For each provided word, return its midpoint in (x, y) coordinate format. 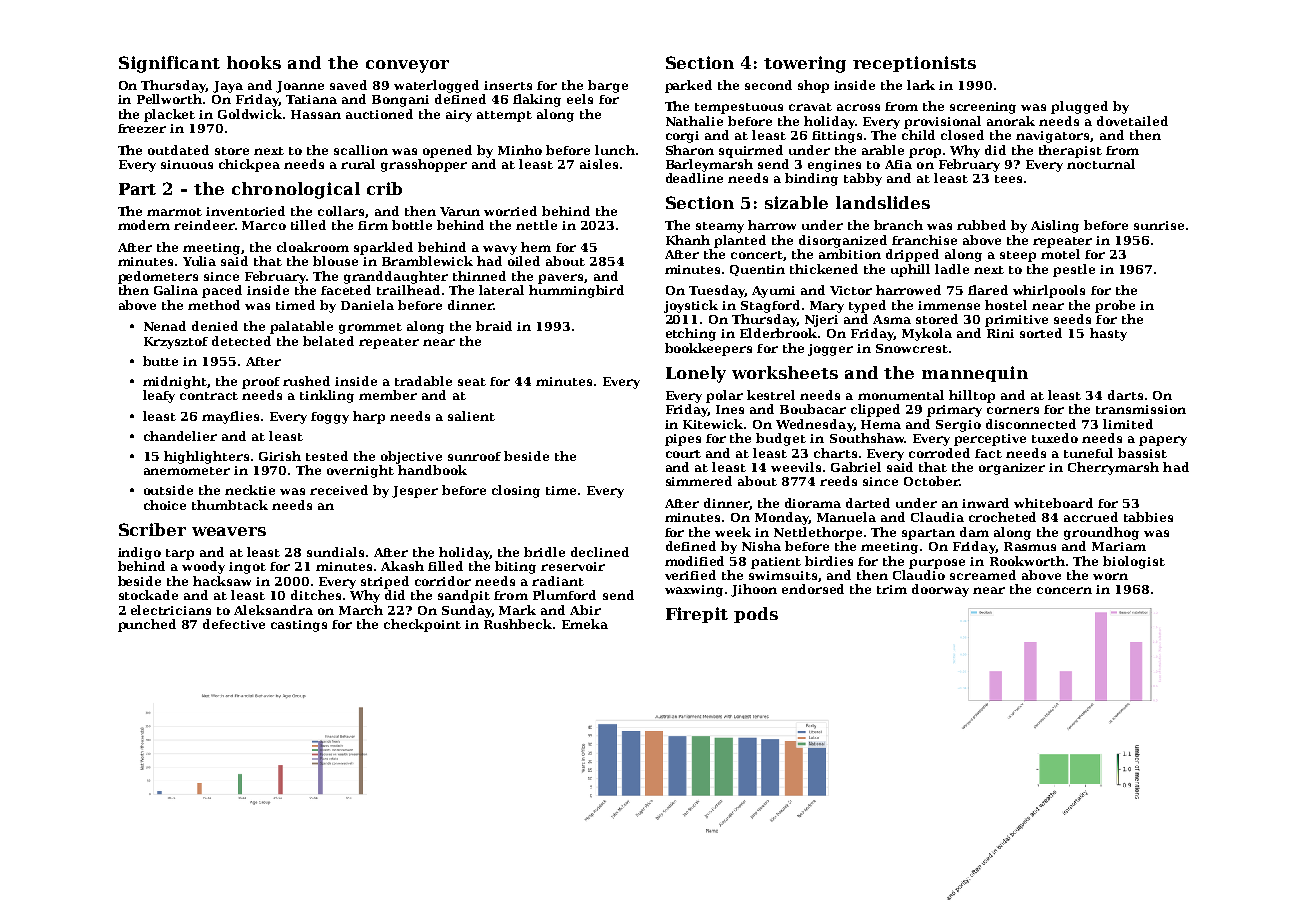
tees (1008, 179)
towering (805, 64)
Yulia (199, 261)
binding (811, 179)
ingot (247, 568)
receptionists (914, 64)
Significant (169, 64)
